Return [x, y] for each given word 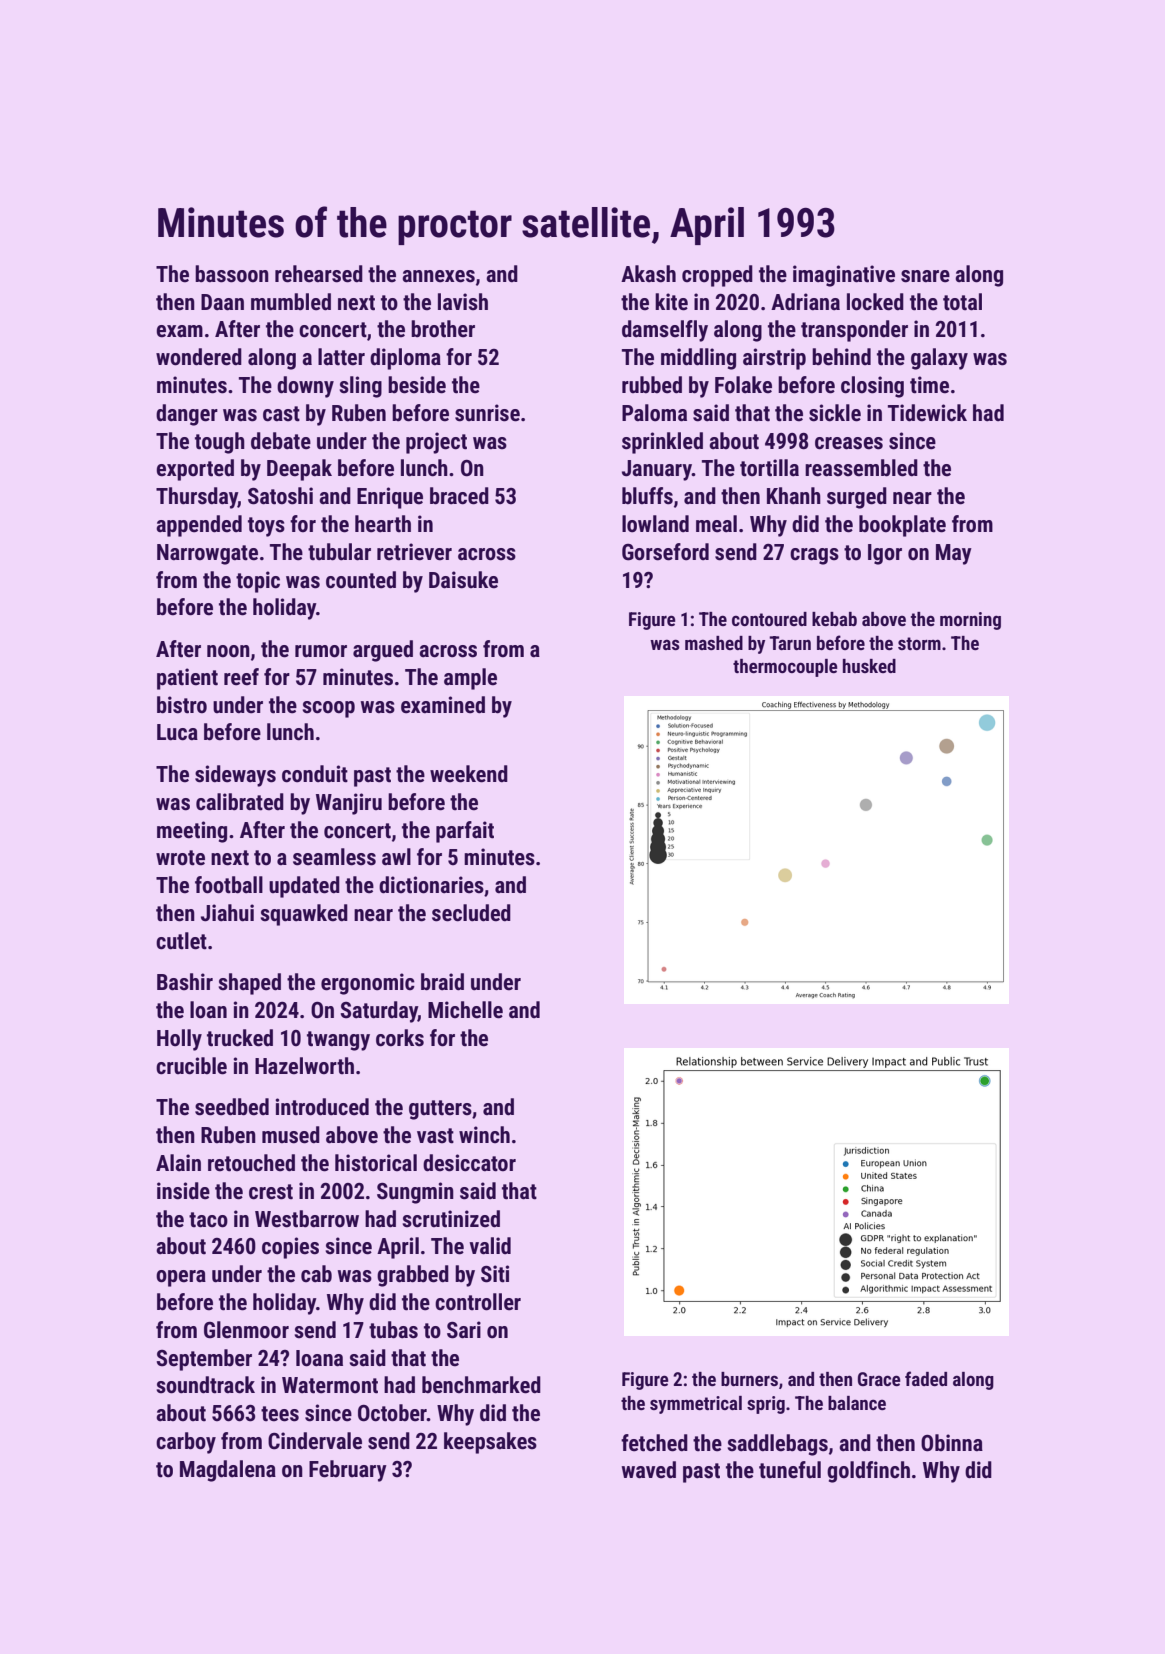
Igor [885, 554]
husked [869, 666]
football [229, 885]
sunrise [487, 413]
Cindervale [315, 1441]
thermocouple [785, 668]
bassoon [232, 274]
